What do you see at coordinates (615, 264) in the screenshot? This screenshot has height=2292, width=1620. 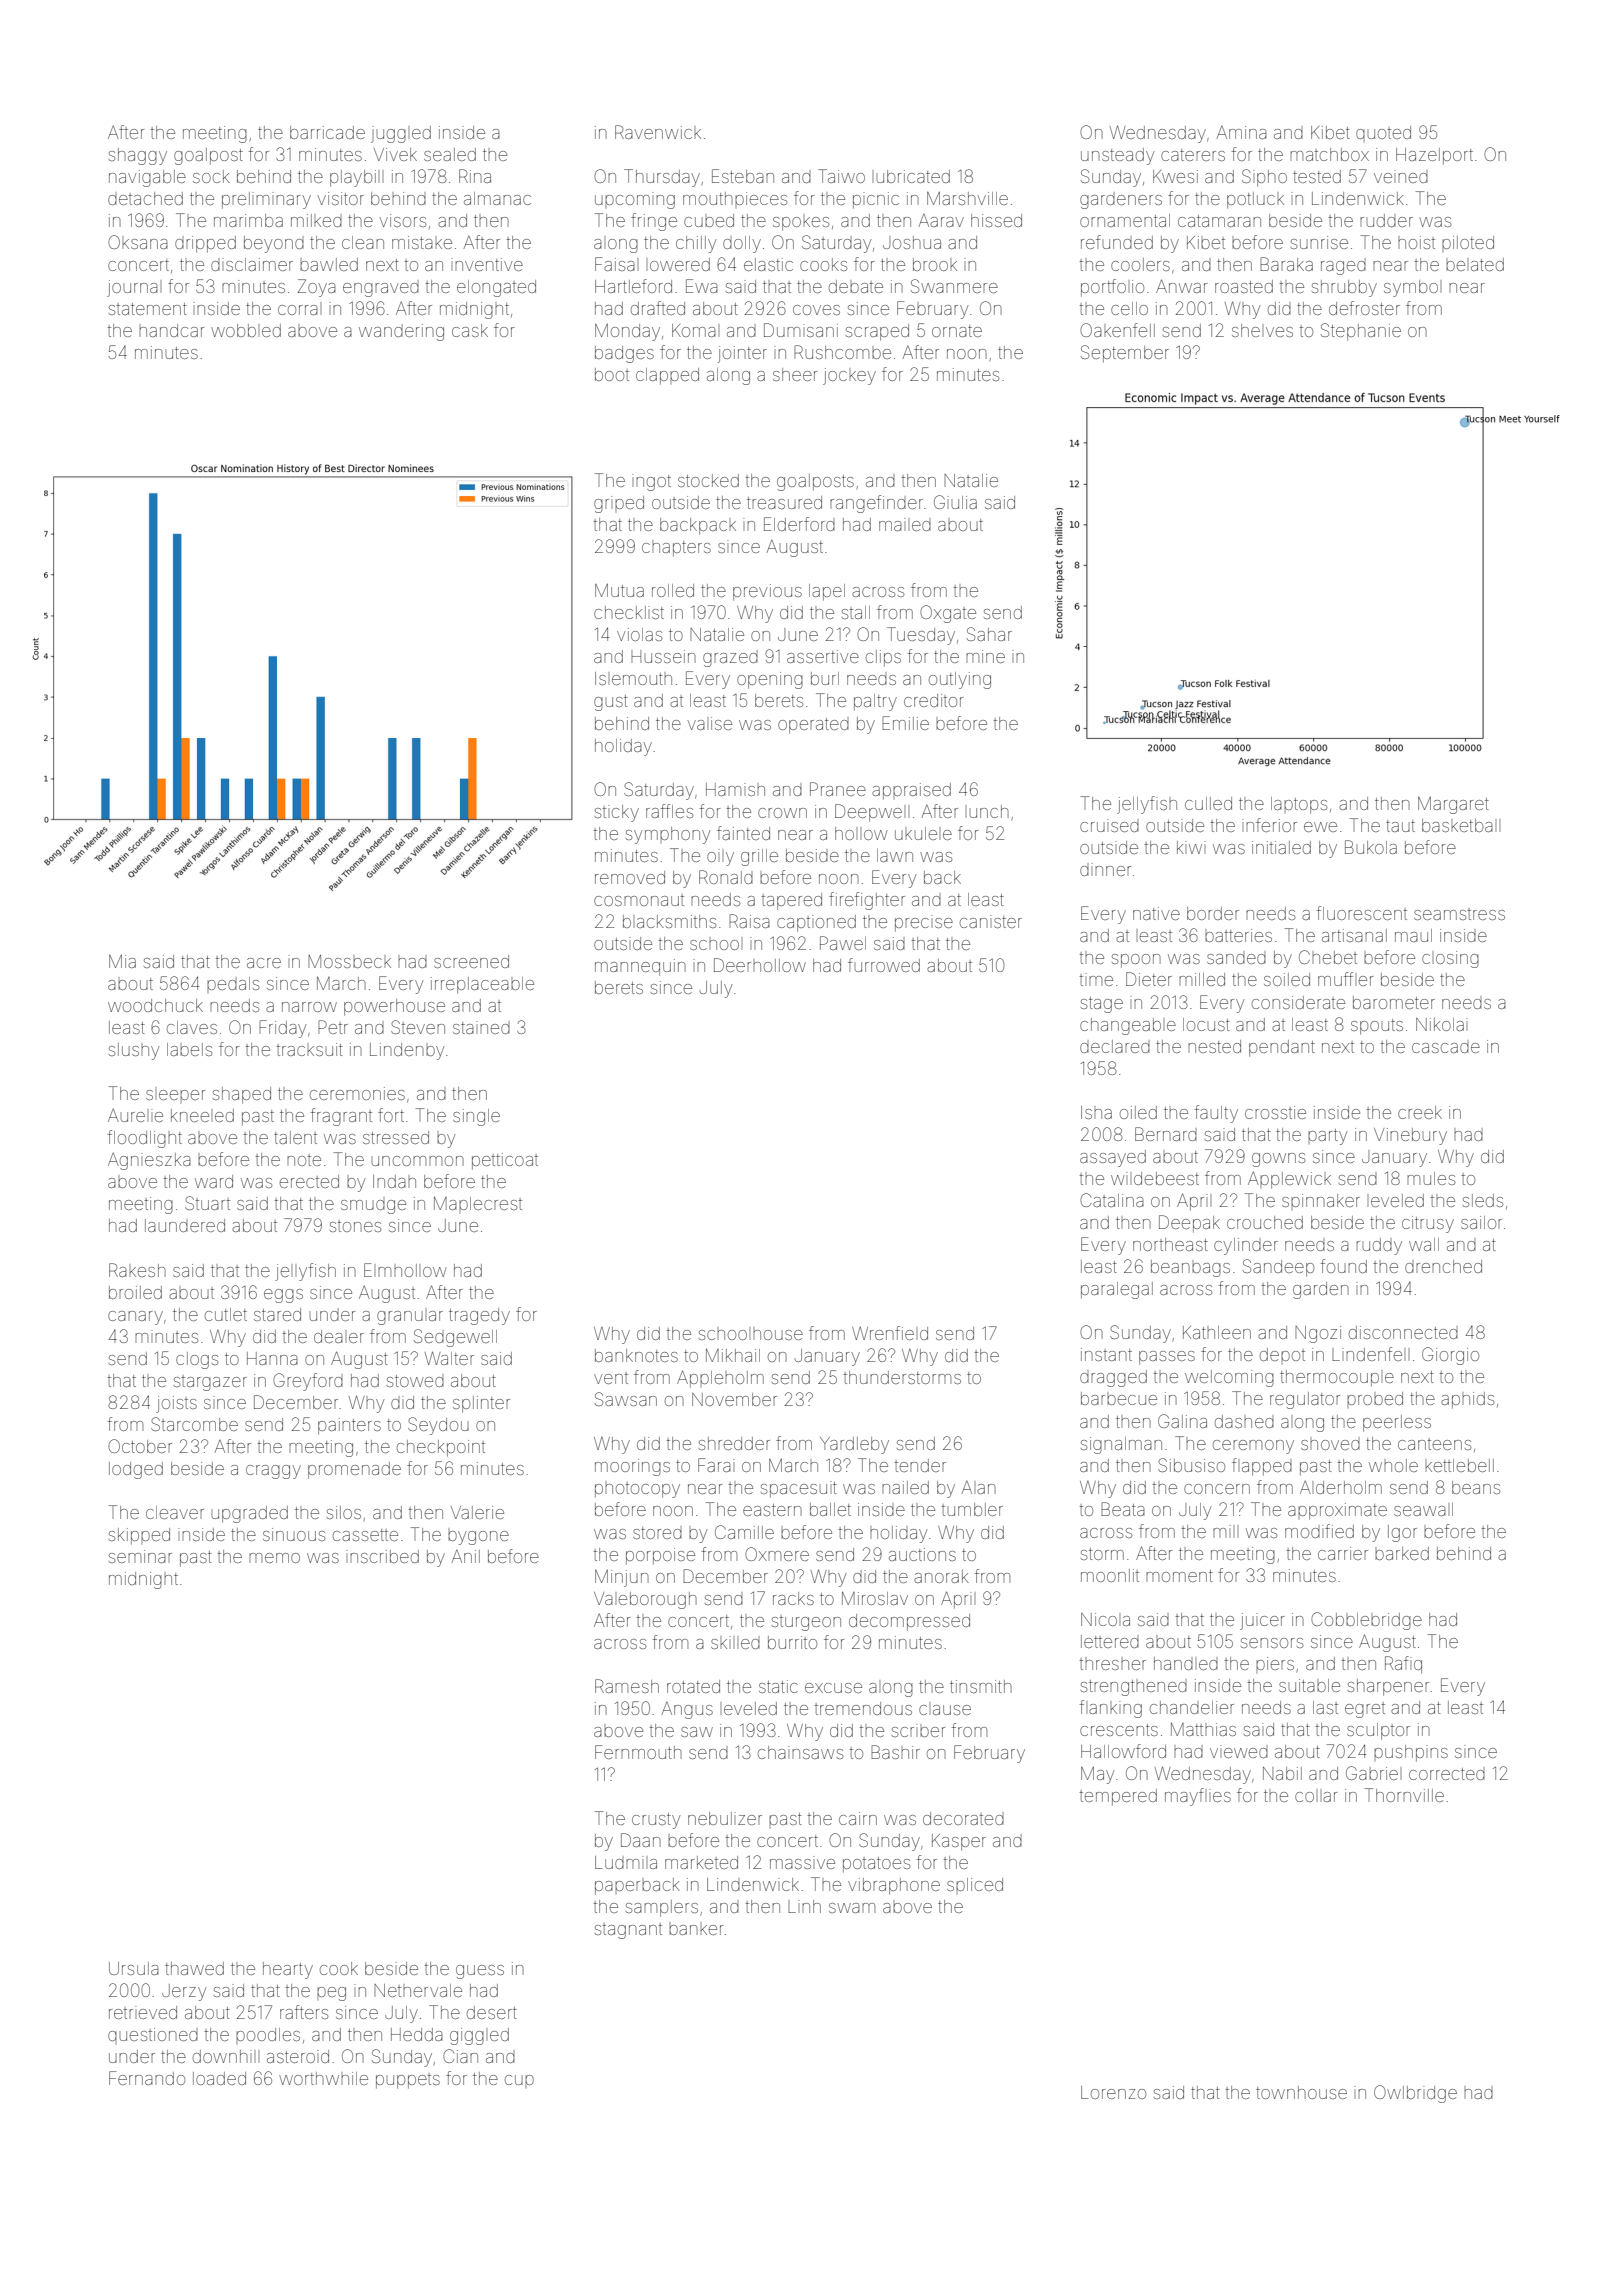 I see `Faisal` at bounding box center [615, 264].
